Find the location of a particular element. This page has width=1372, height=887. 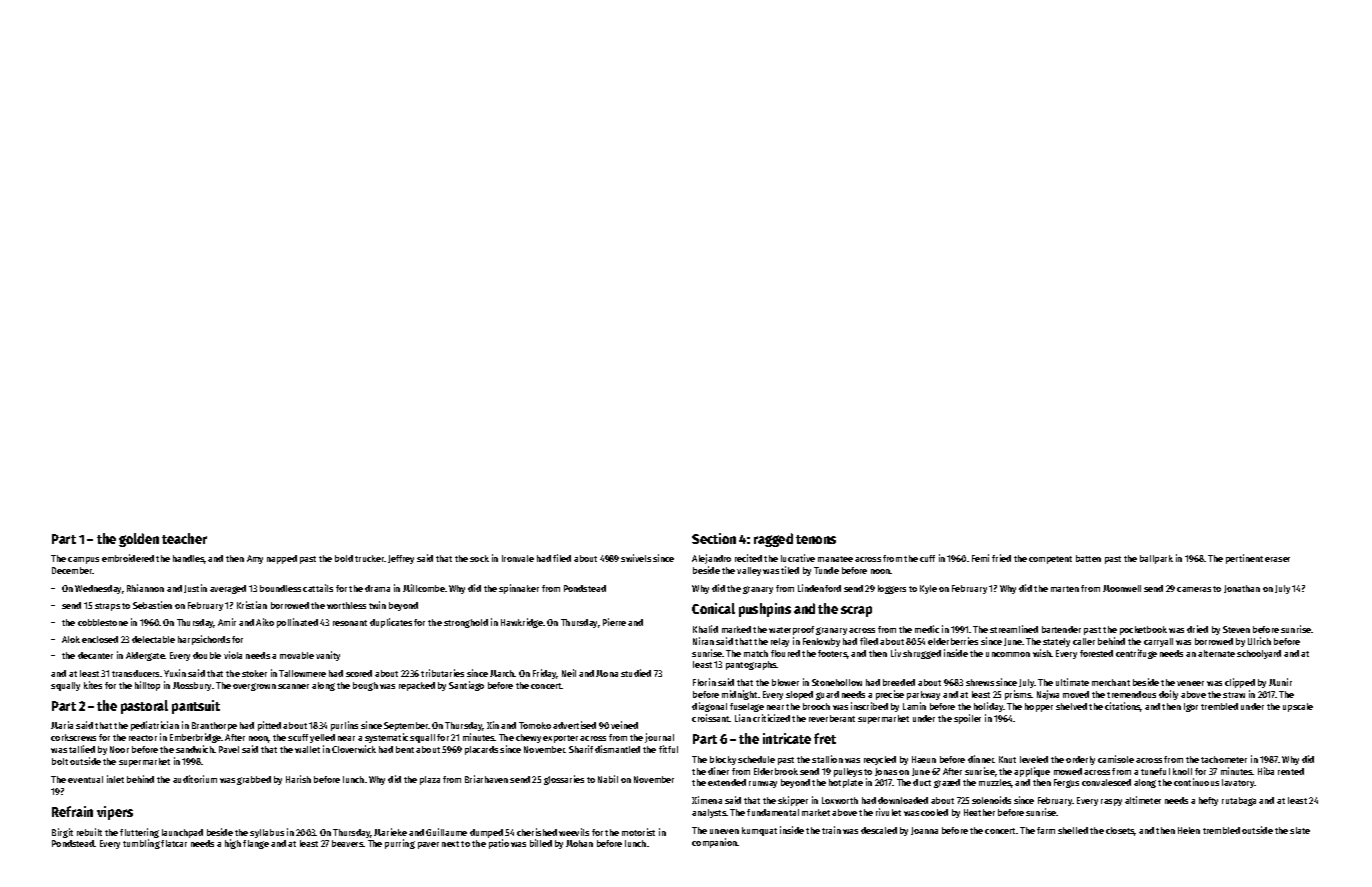

Joanna is located at coordinates (924, 831).
